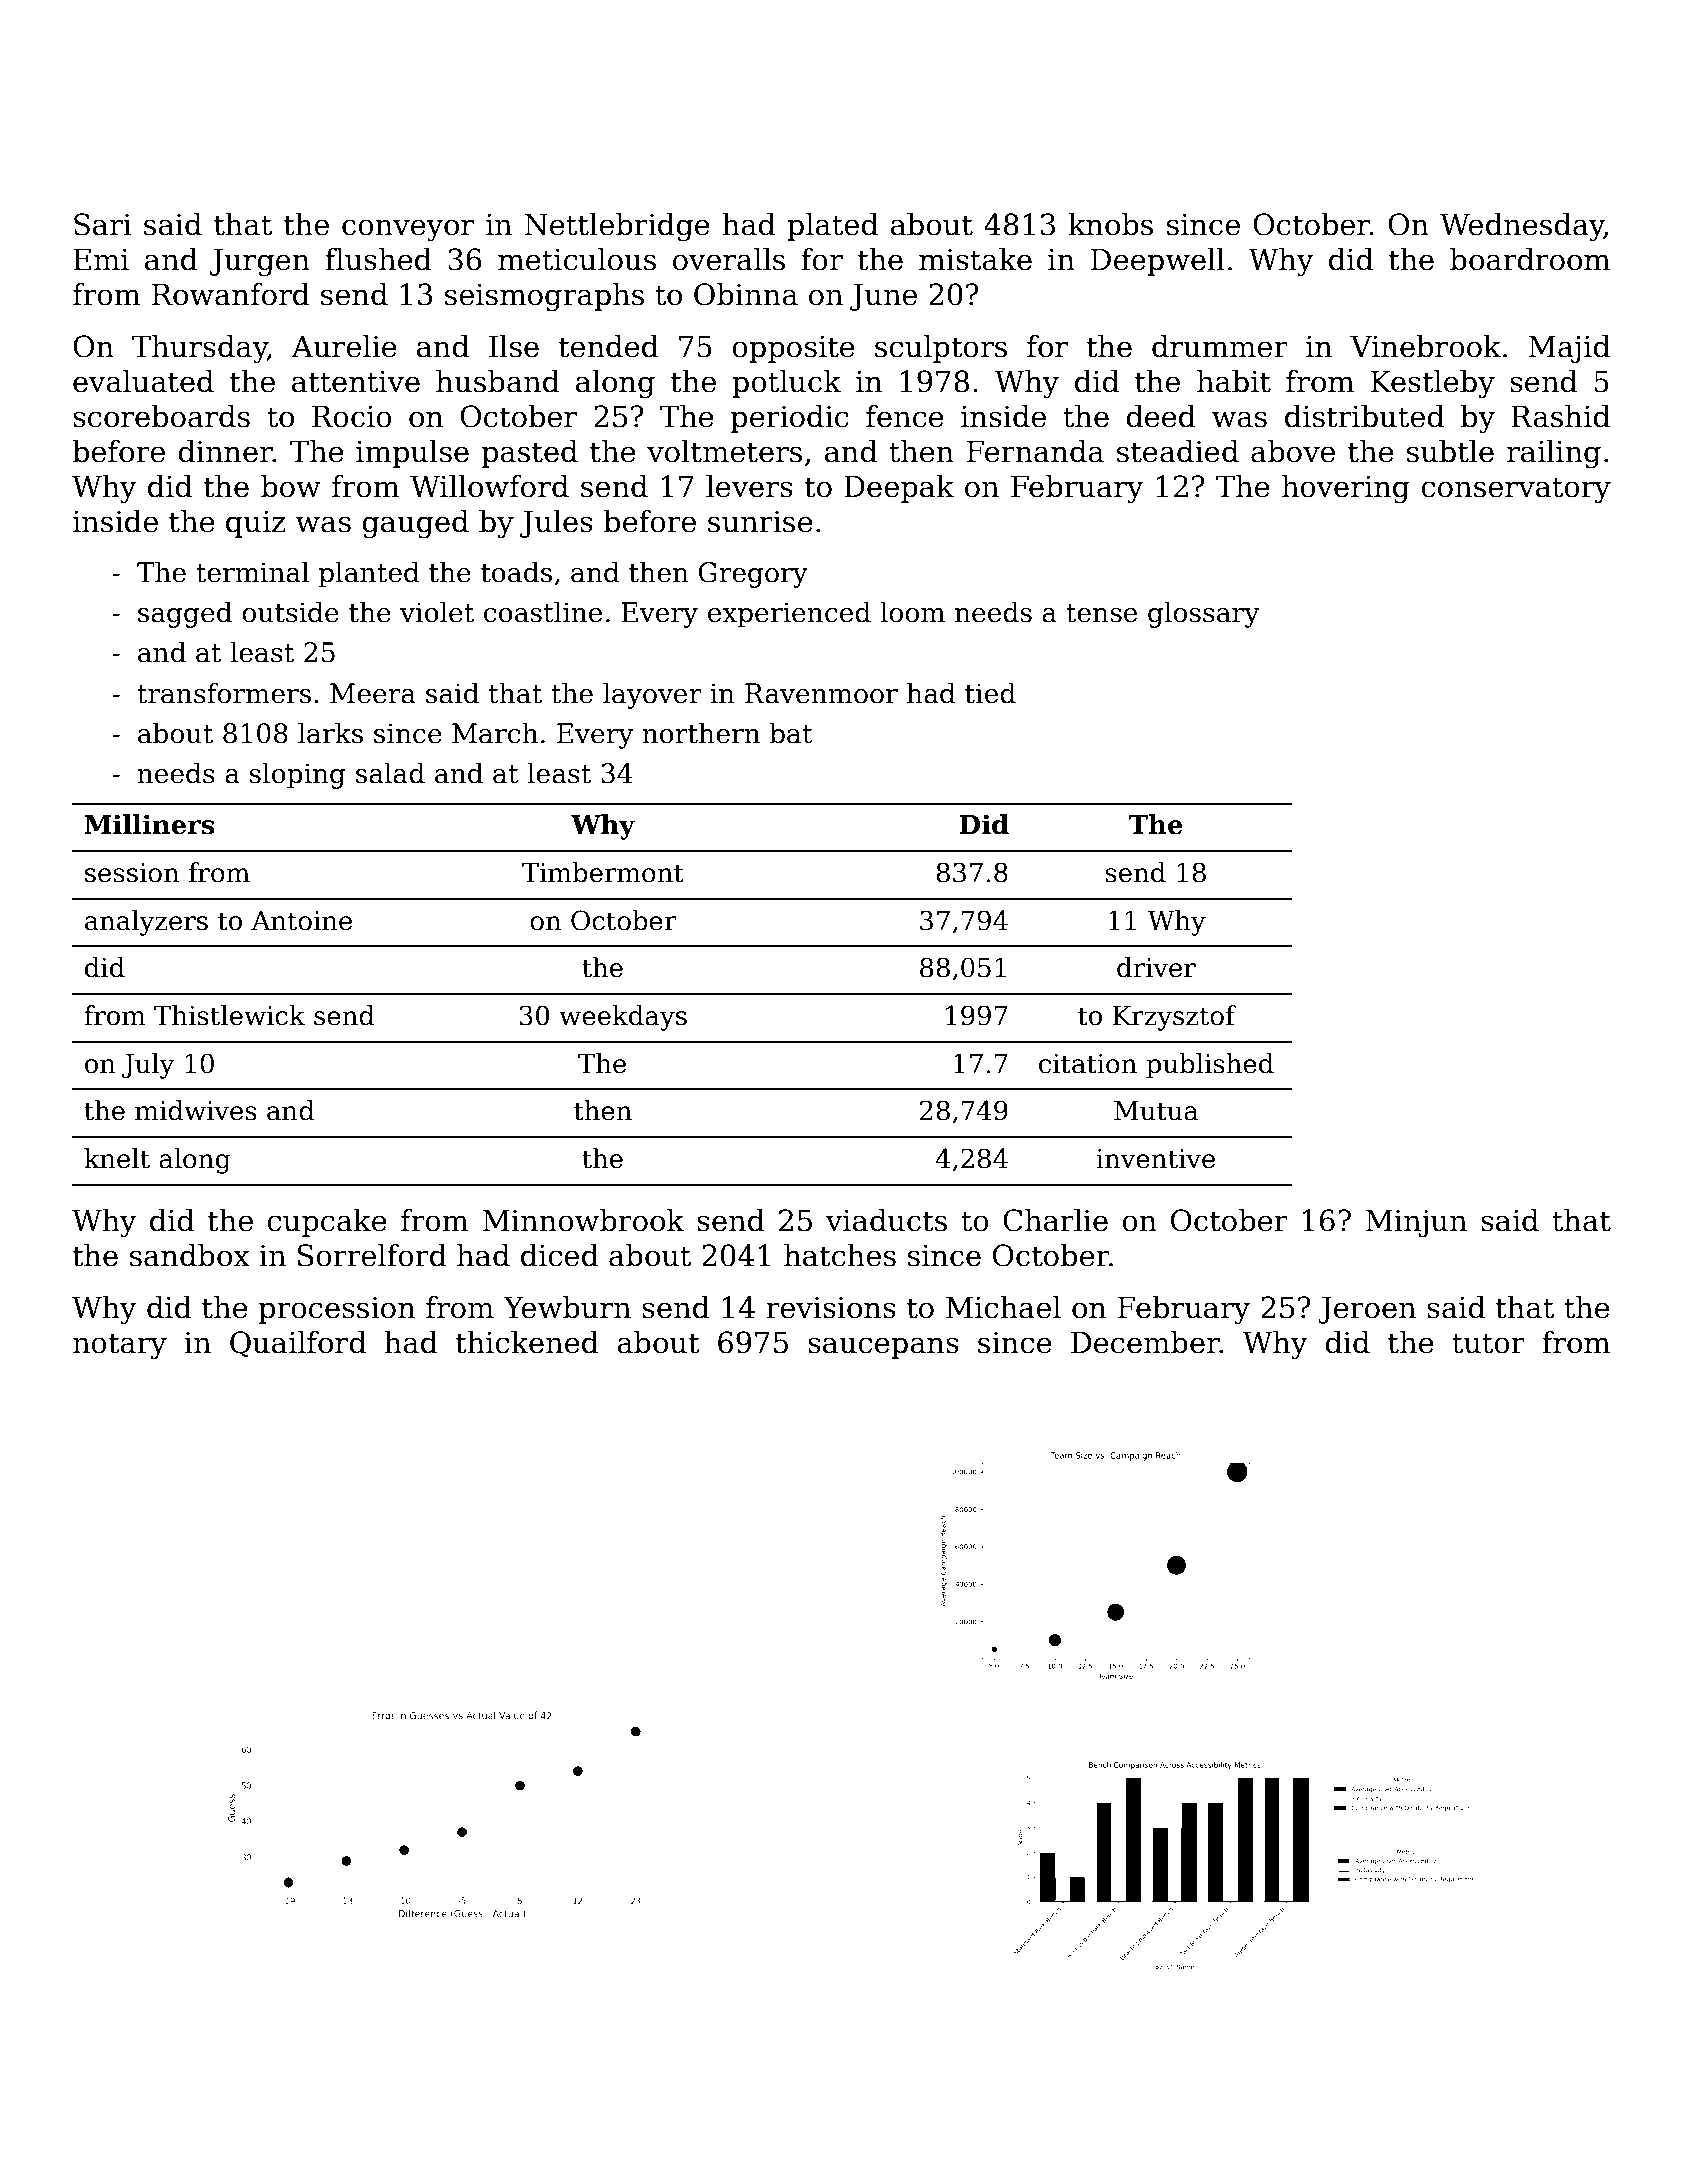 The image size is (1683, 2178). Describe the element at coordinates (103, 224) in the screenshot. I see `Sari` at that location.
